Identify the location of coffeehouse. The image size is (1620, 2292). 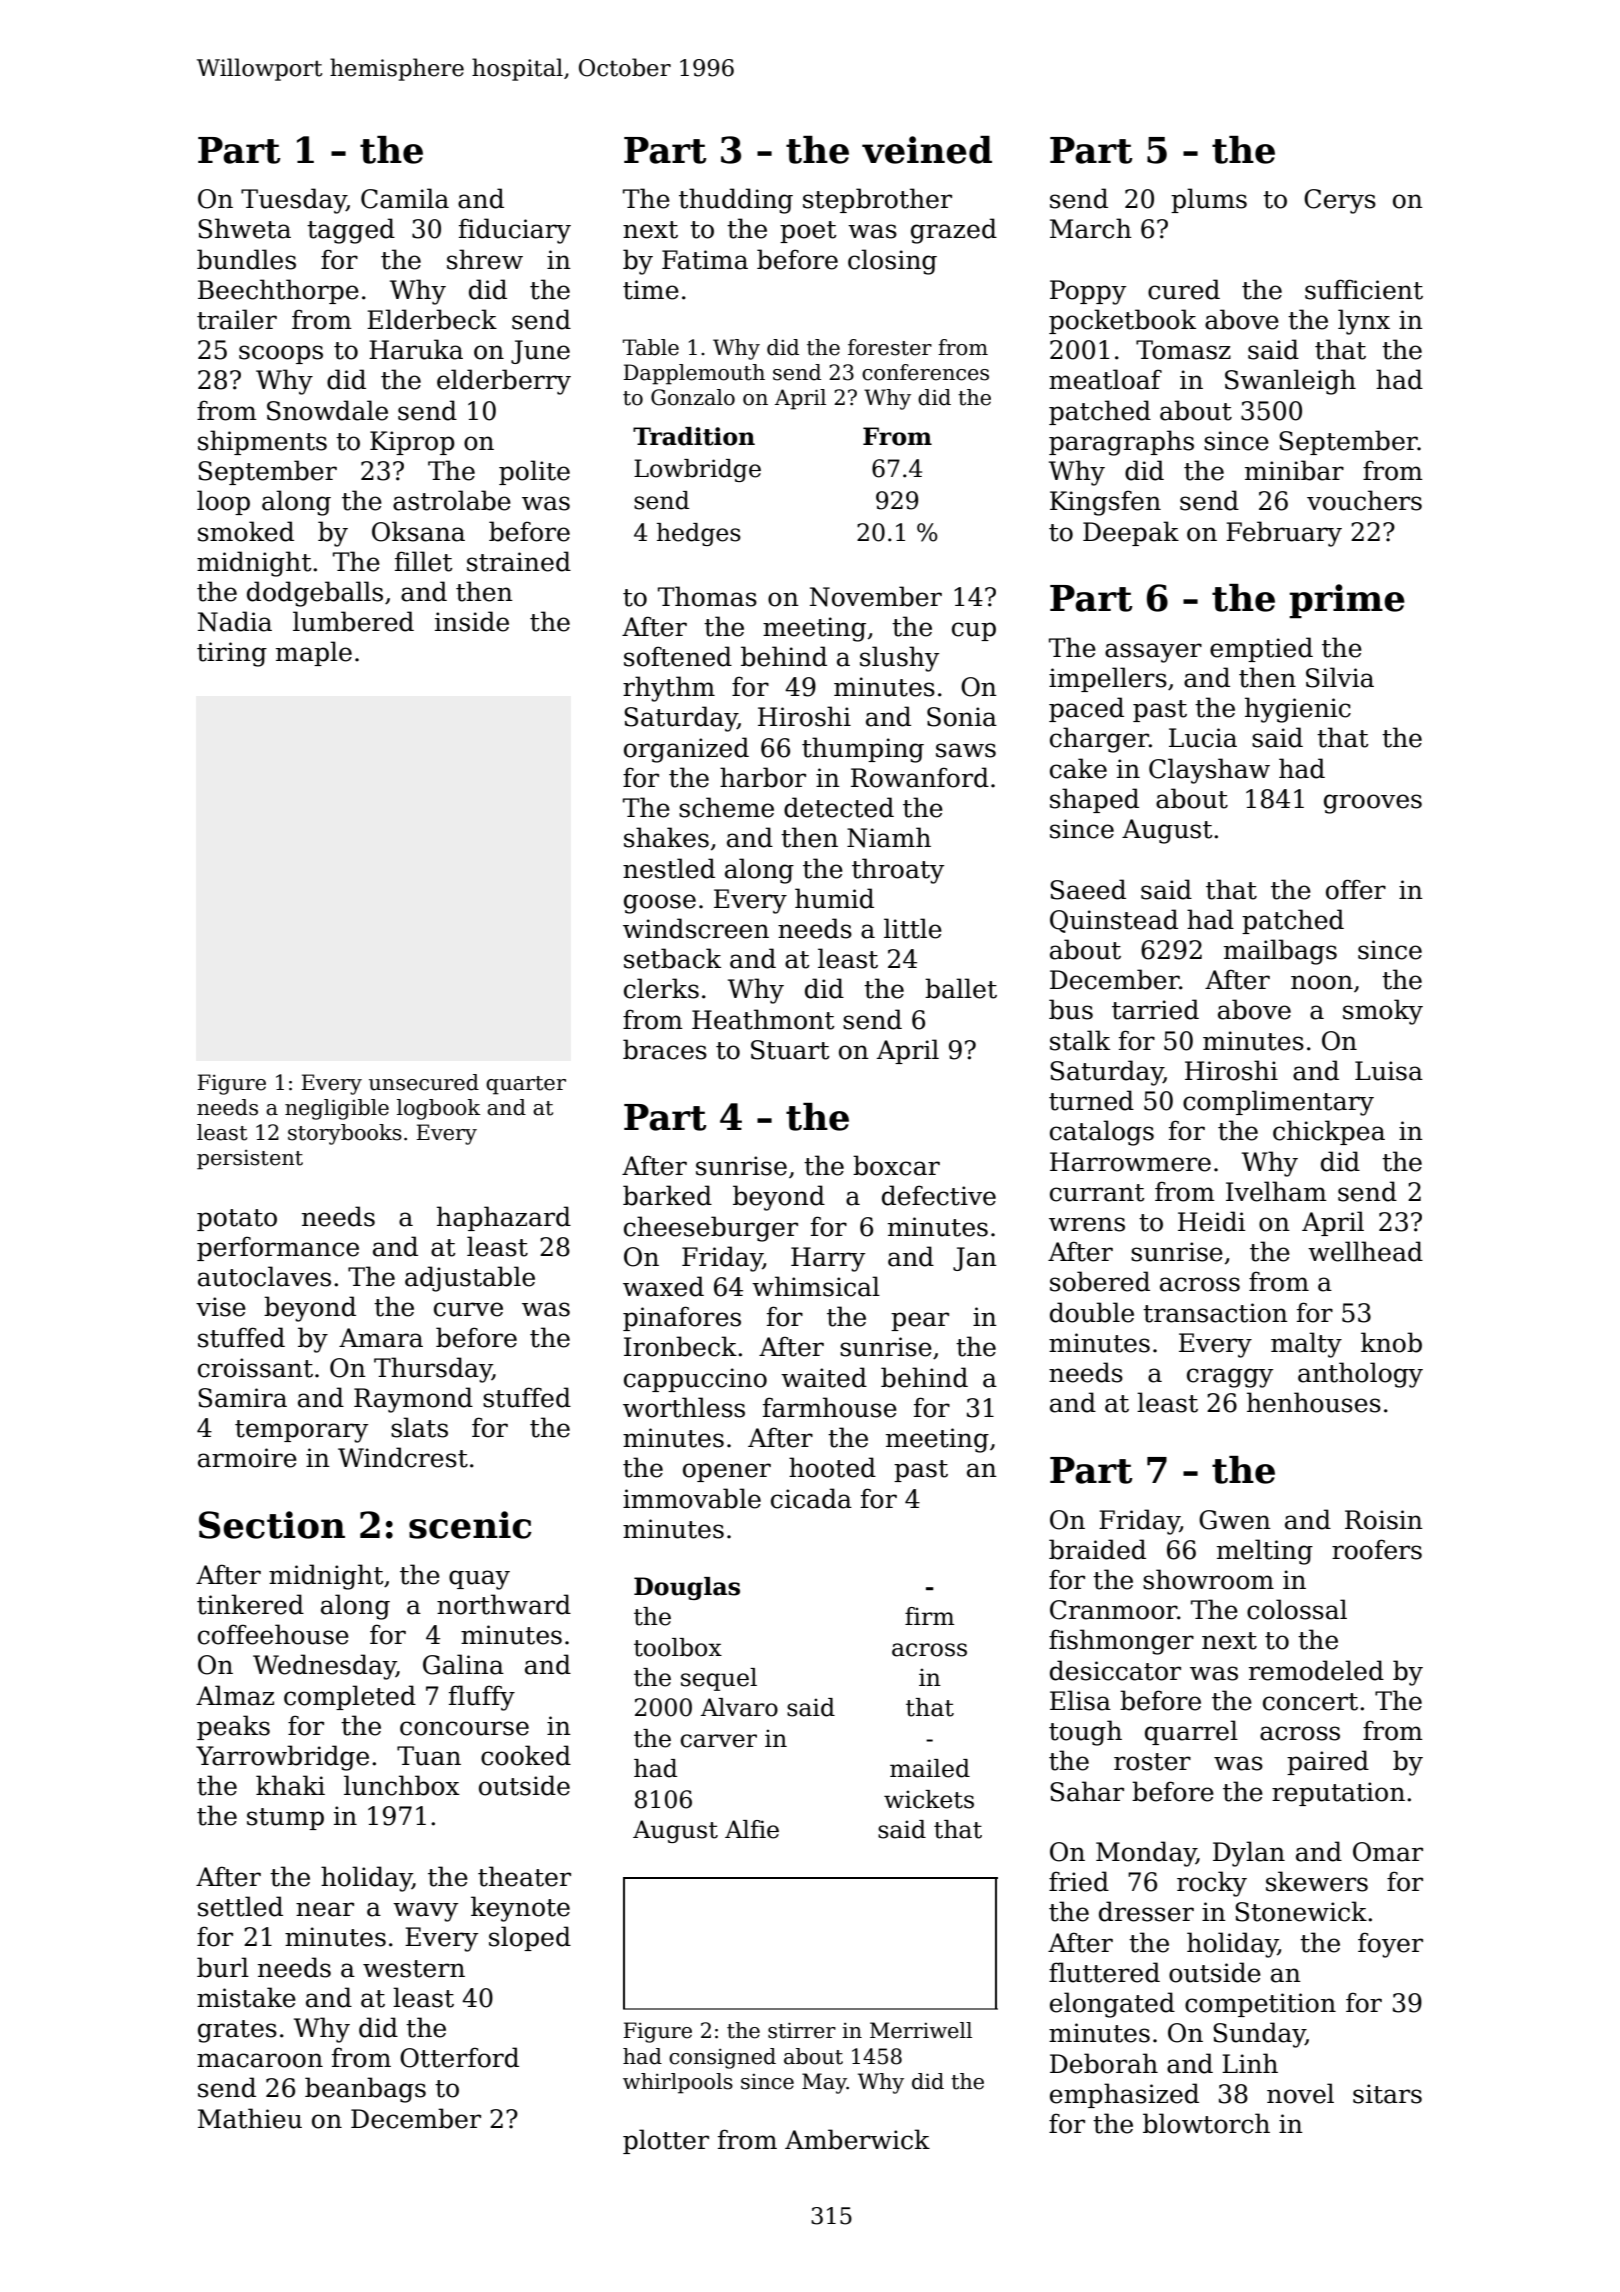
(273, 1634).
